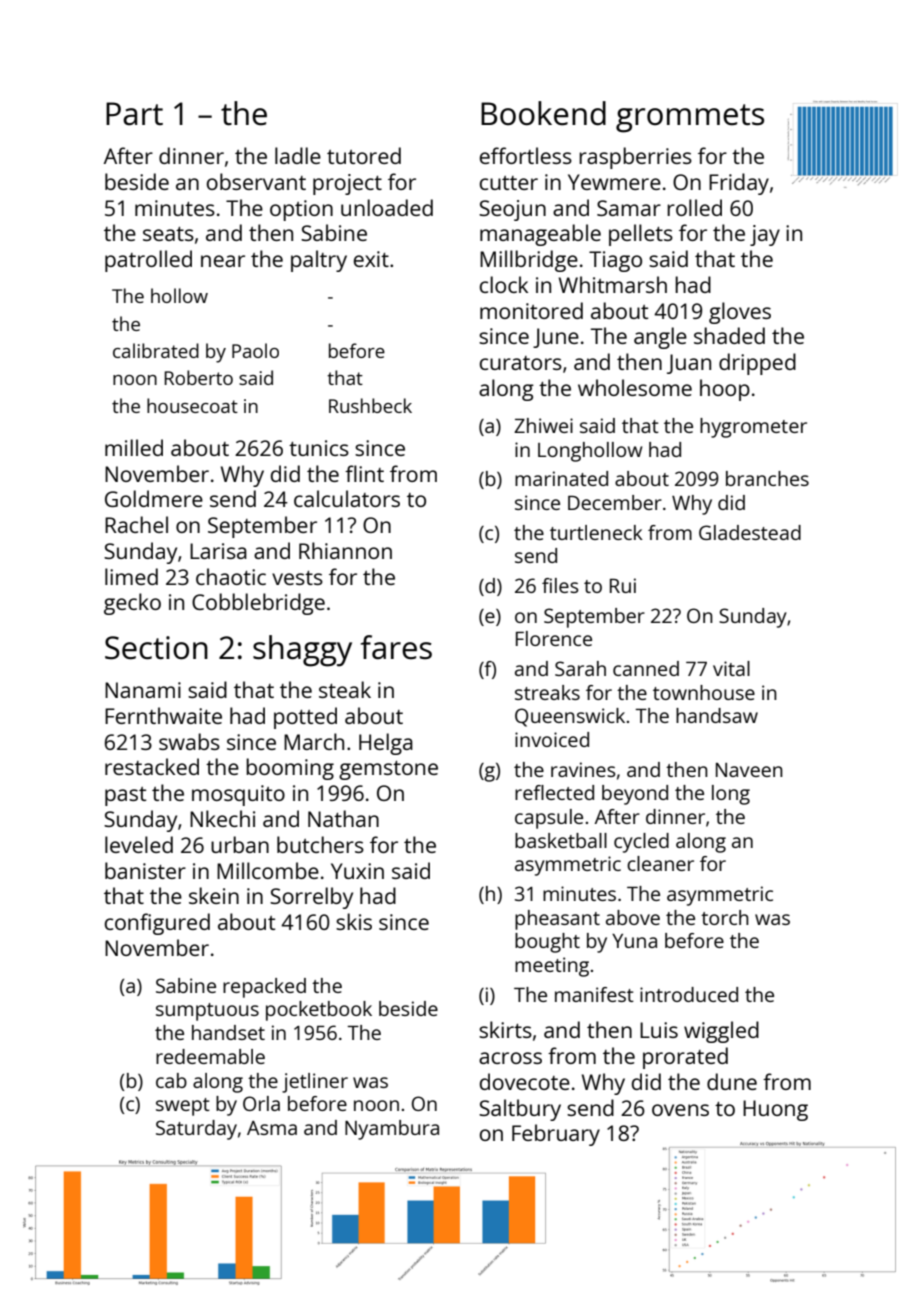 The image size is (924, 1311). I want to click on Bookend, so click(543, 113).
